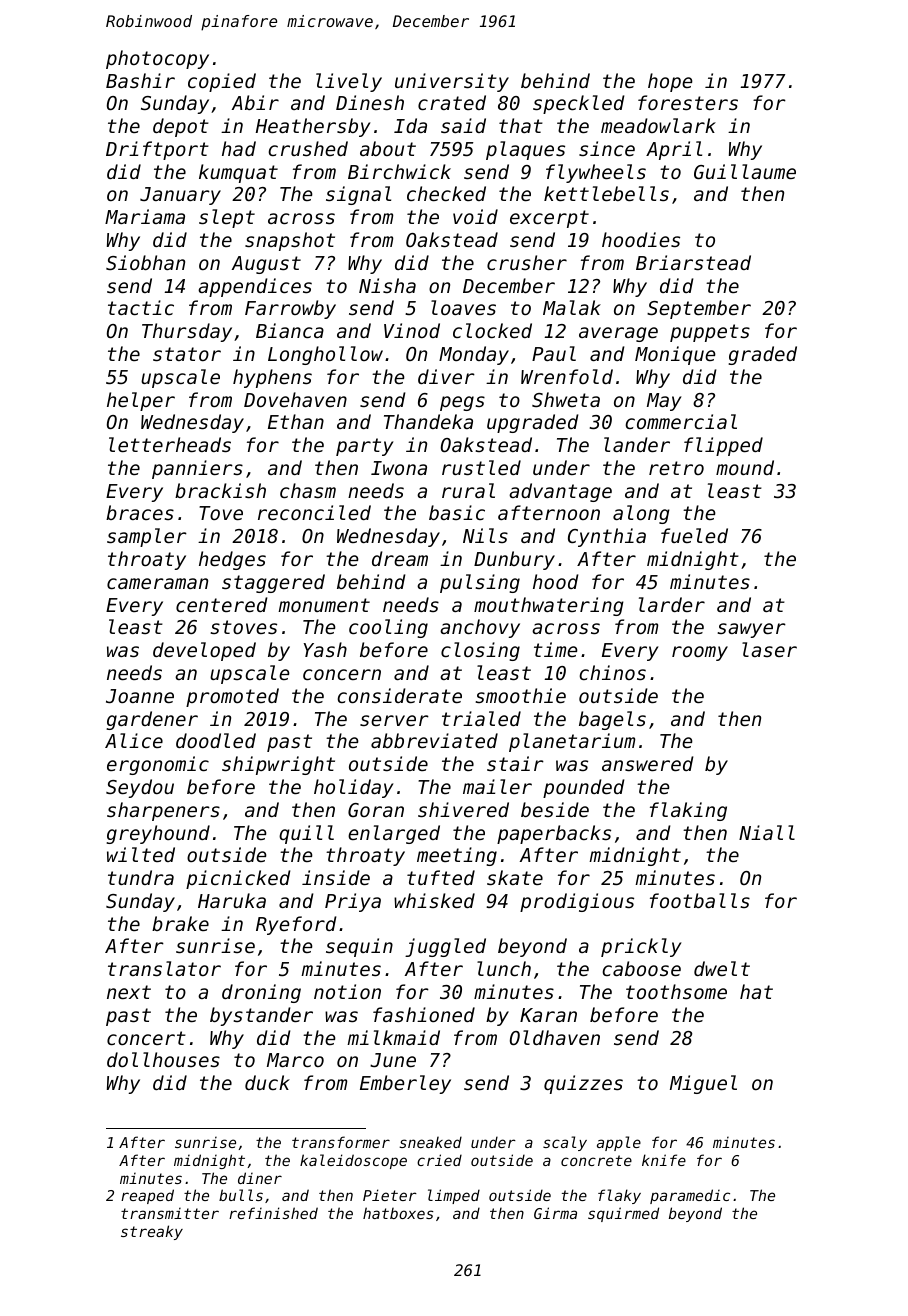  I want to click on streaky, so click(152, 1232).
